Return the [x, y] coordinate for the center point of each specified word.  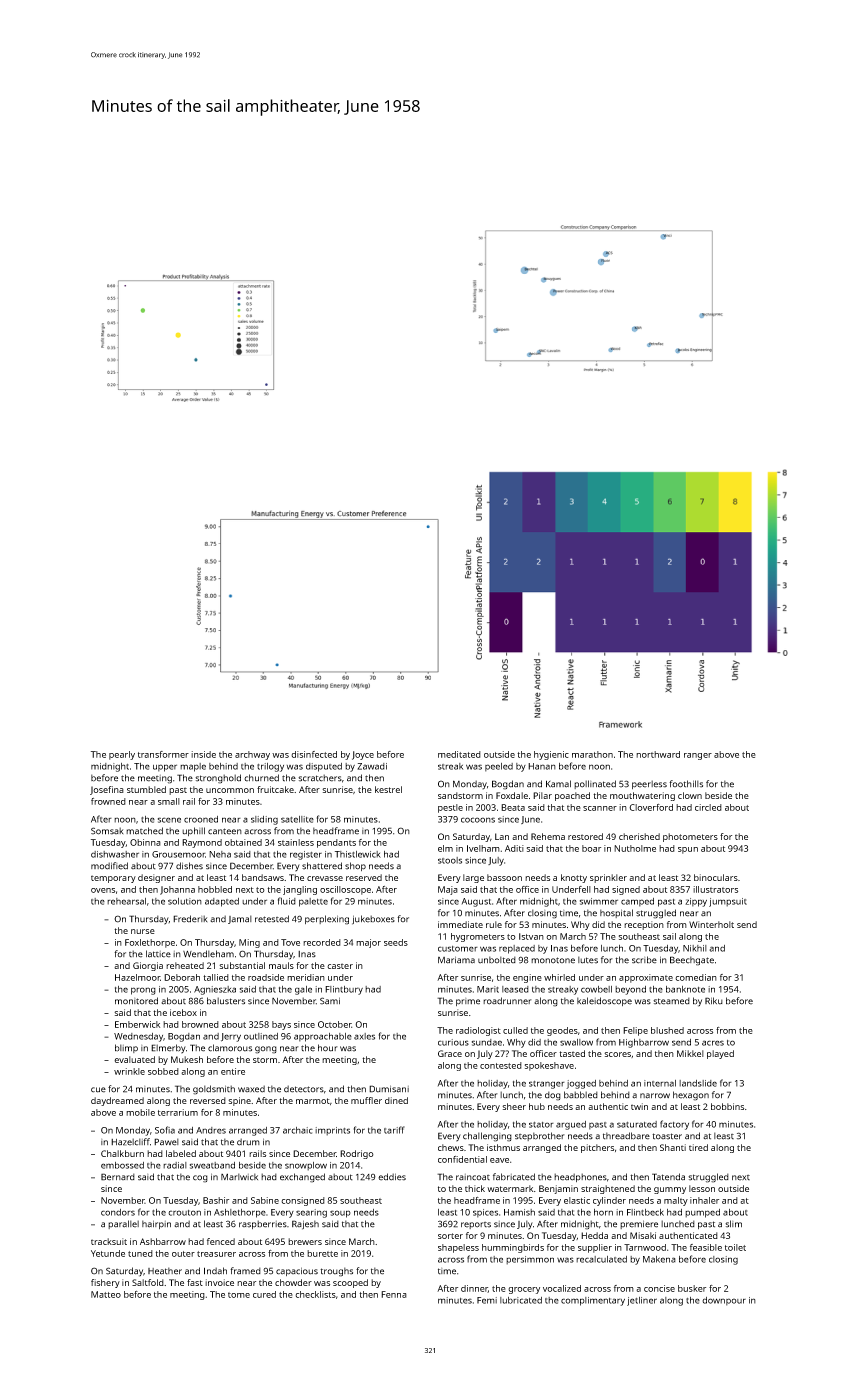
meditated [459, 754]
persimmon [530, 1260]
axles [364, 1036]
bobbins [727, 1106]
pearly [122, 755]
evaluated [134, 1059]
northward [658, 754]
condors [118, 1212]
